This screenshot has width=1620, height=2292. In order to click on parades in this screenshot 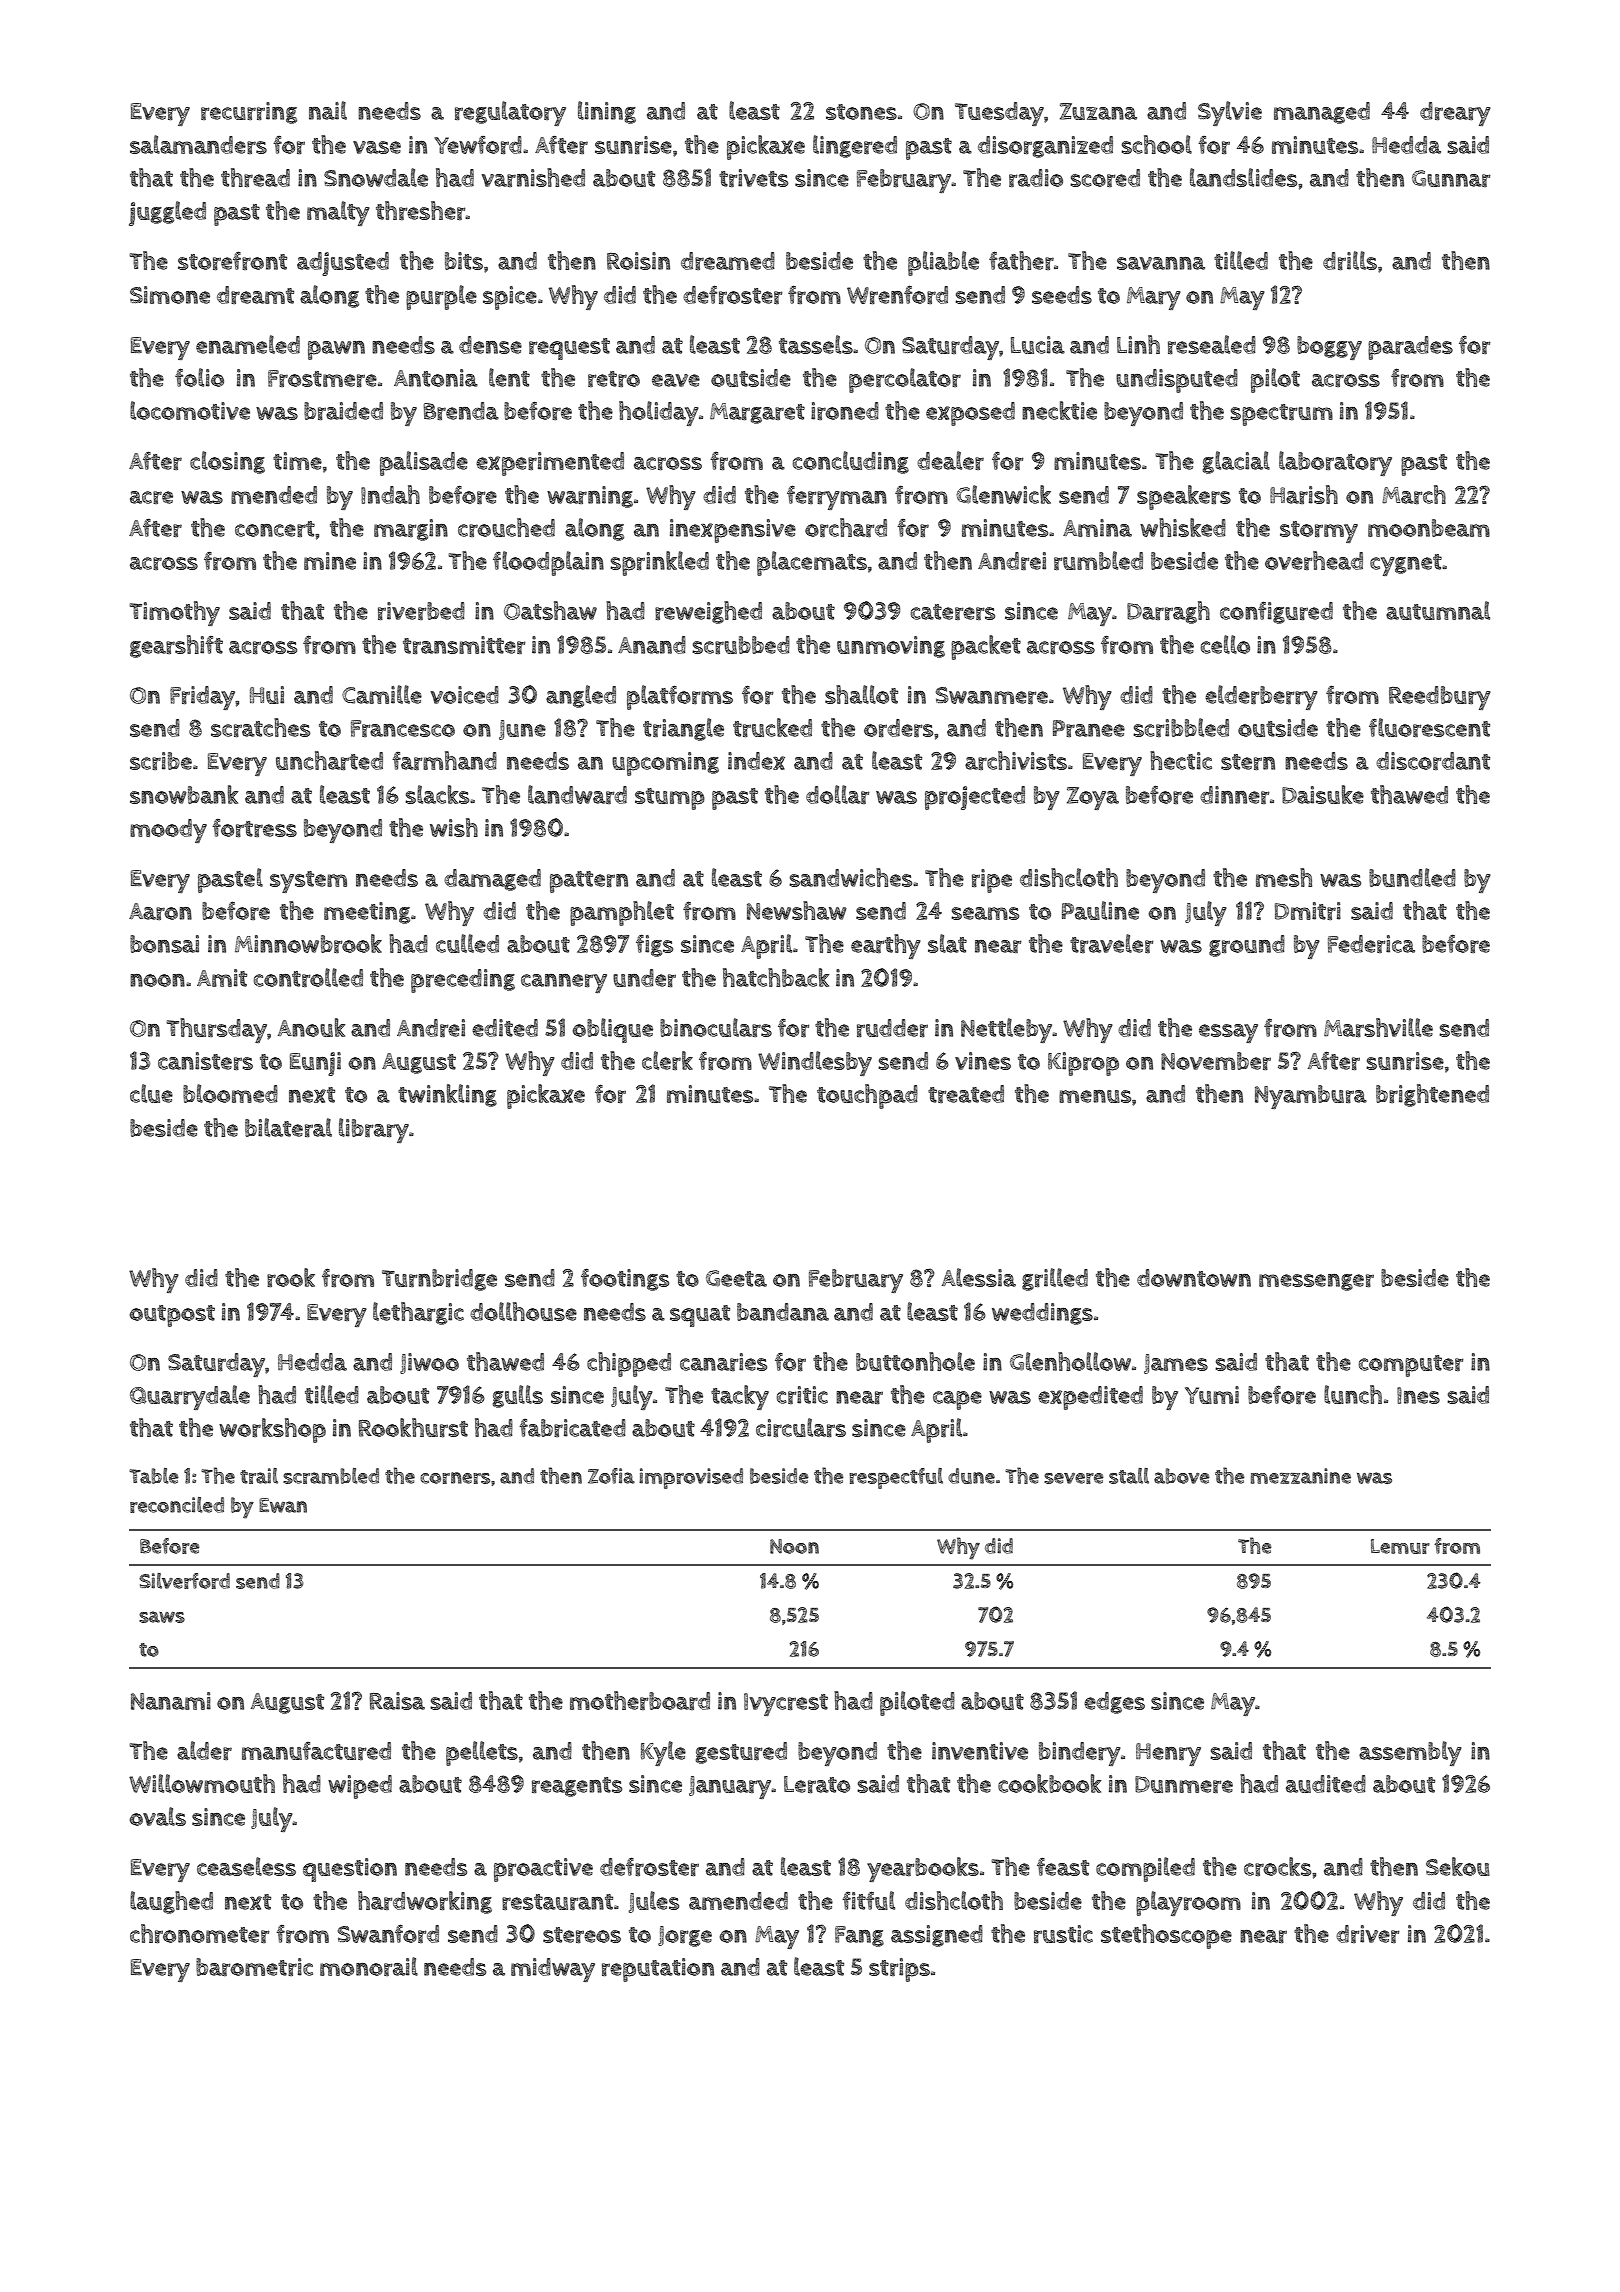, I will do `click(1410, 348)`.
